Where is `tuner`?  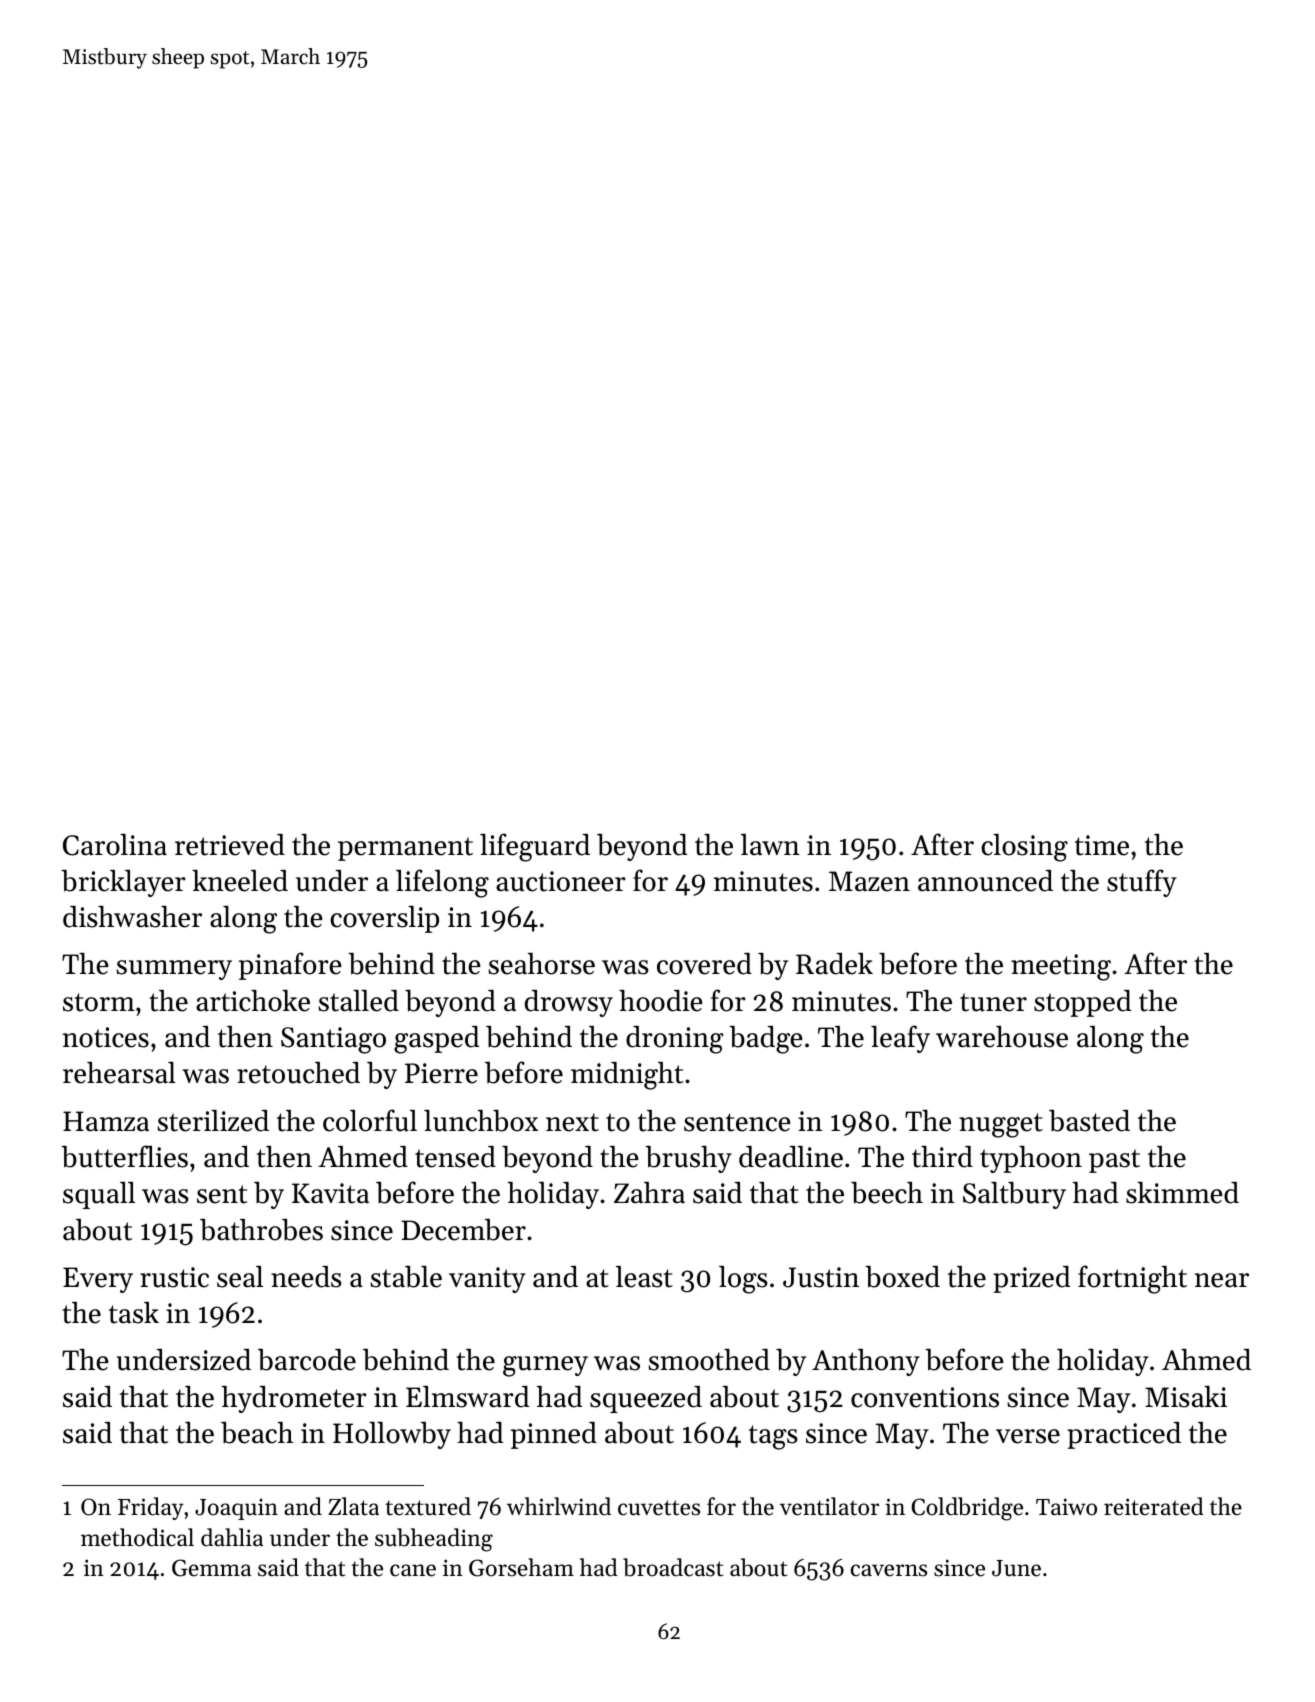
tuner is located at coordinates (993, 1002).
